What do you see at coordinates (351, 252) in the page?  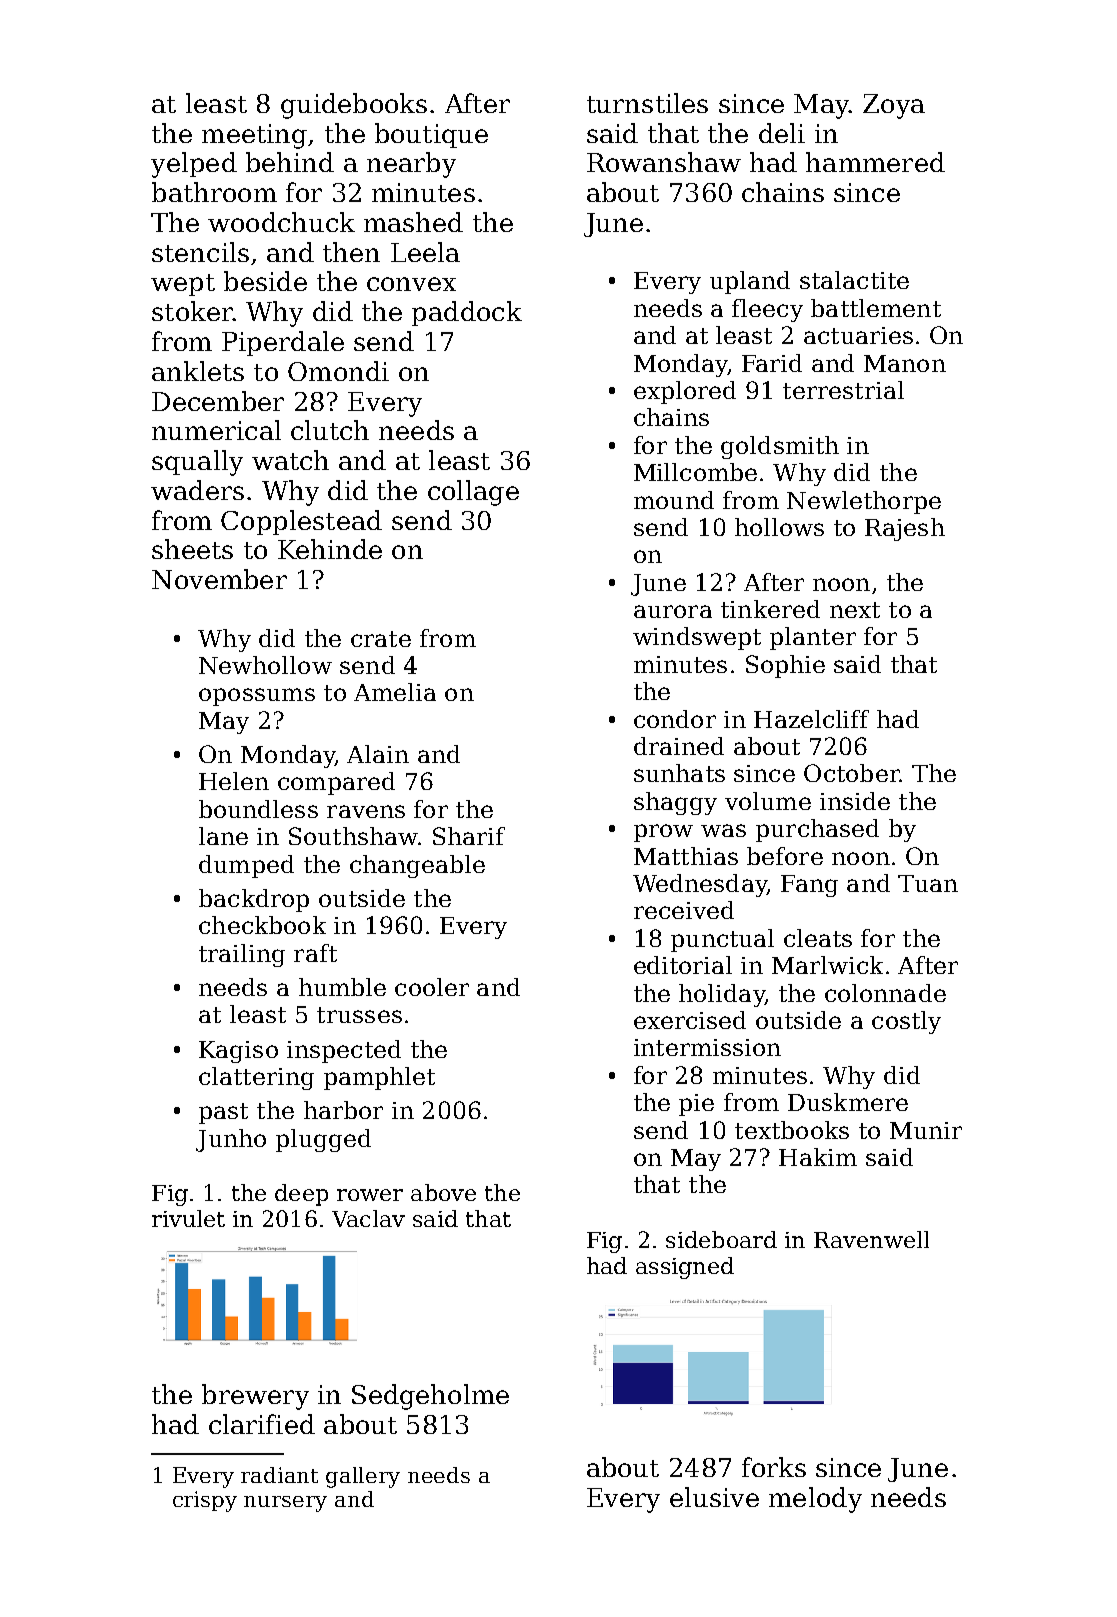 I see `then` at bounding box center [351, 252].
